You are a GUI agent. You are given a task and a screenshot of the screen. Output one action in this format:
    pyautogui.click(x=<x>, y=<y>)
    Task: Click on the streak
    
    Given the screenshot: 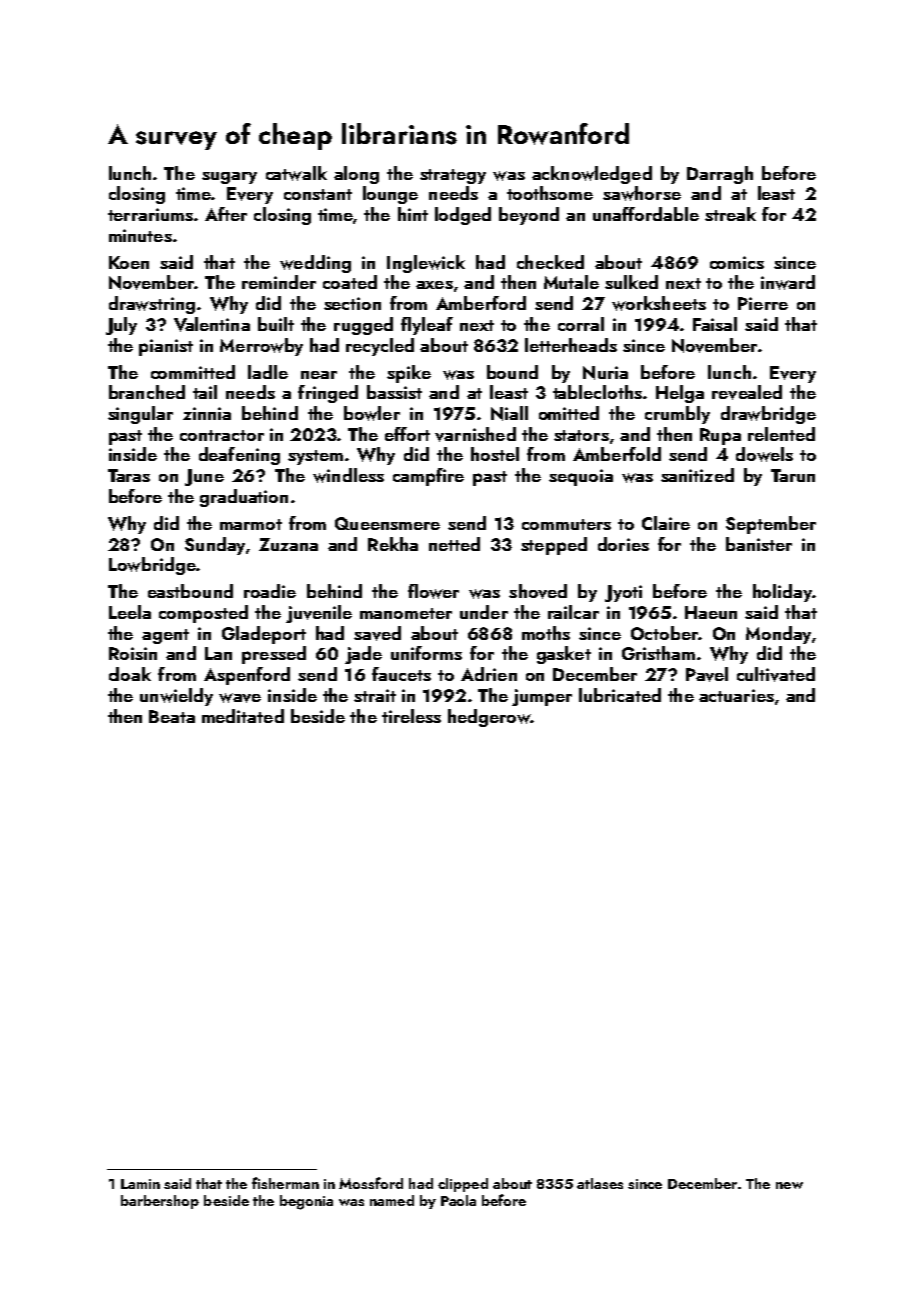 What is the action you would take?
    pyautogui.click(x=730, y=214)
